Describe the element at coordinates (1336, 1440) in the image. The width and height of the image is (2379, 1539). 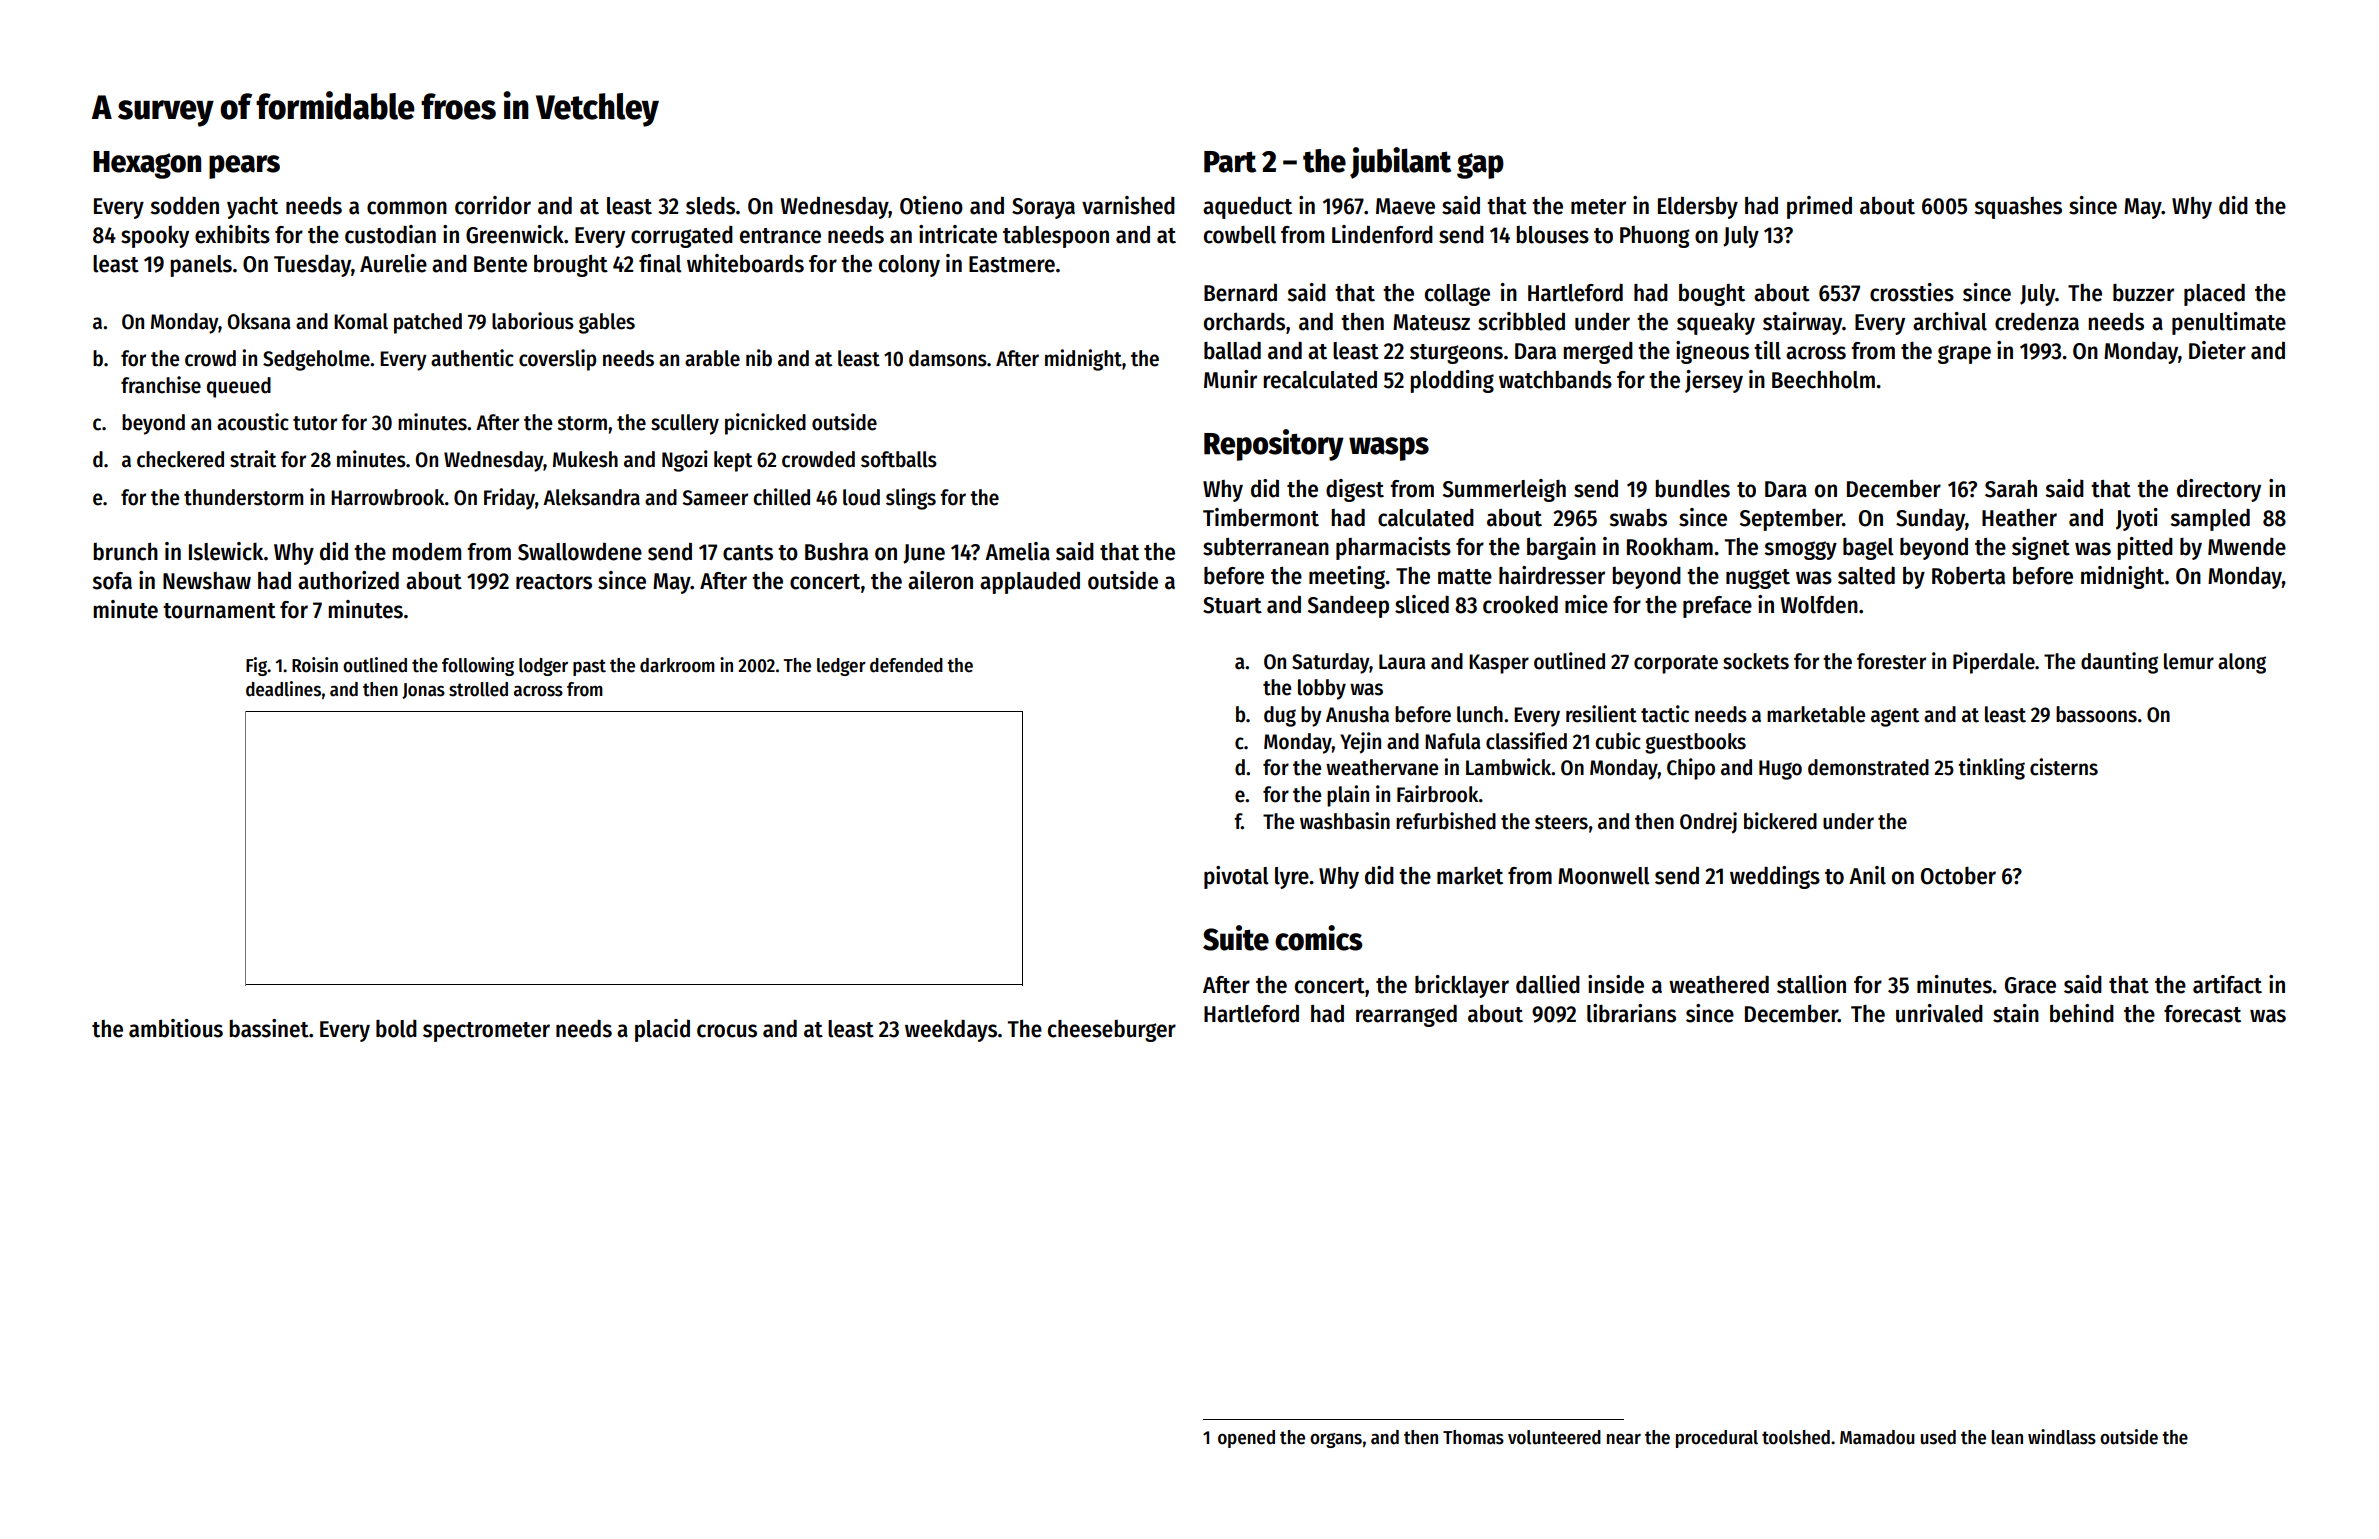
I see `organs` at that location.
